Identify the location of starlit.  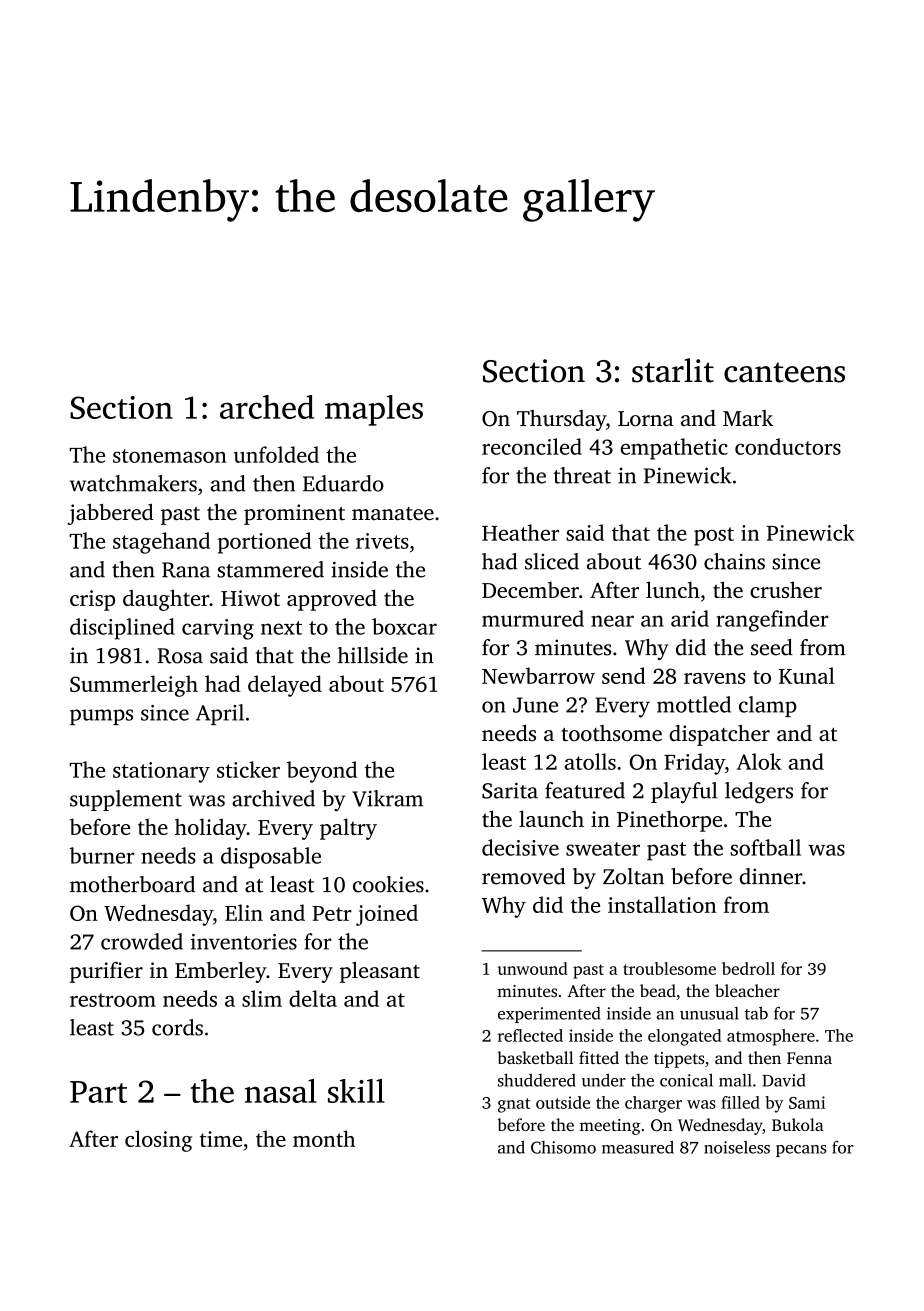
(673, 370).
